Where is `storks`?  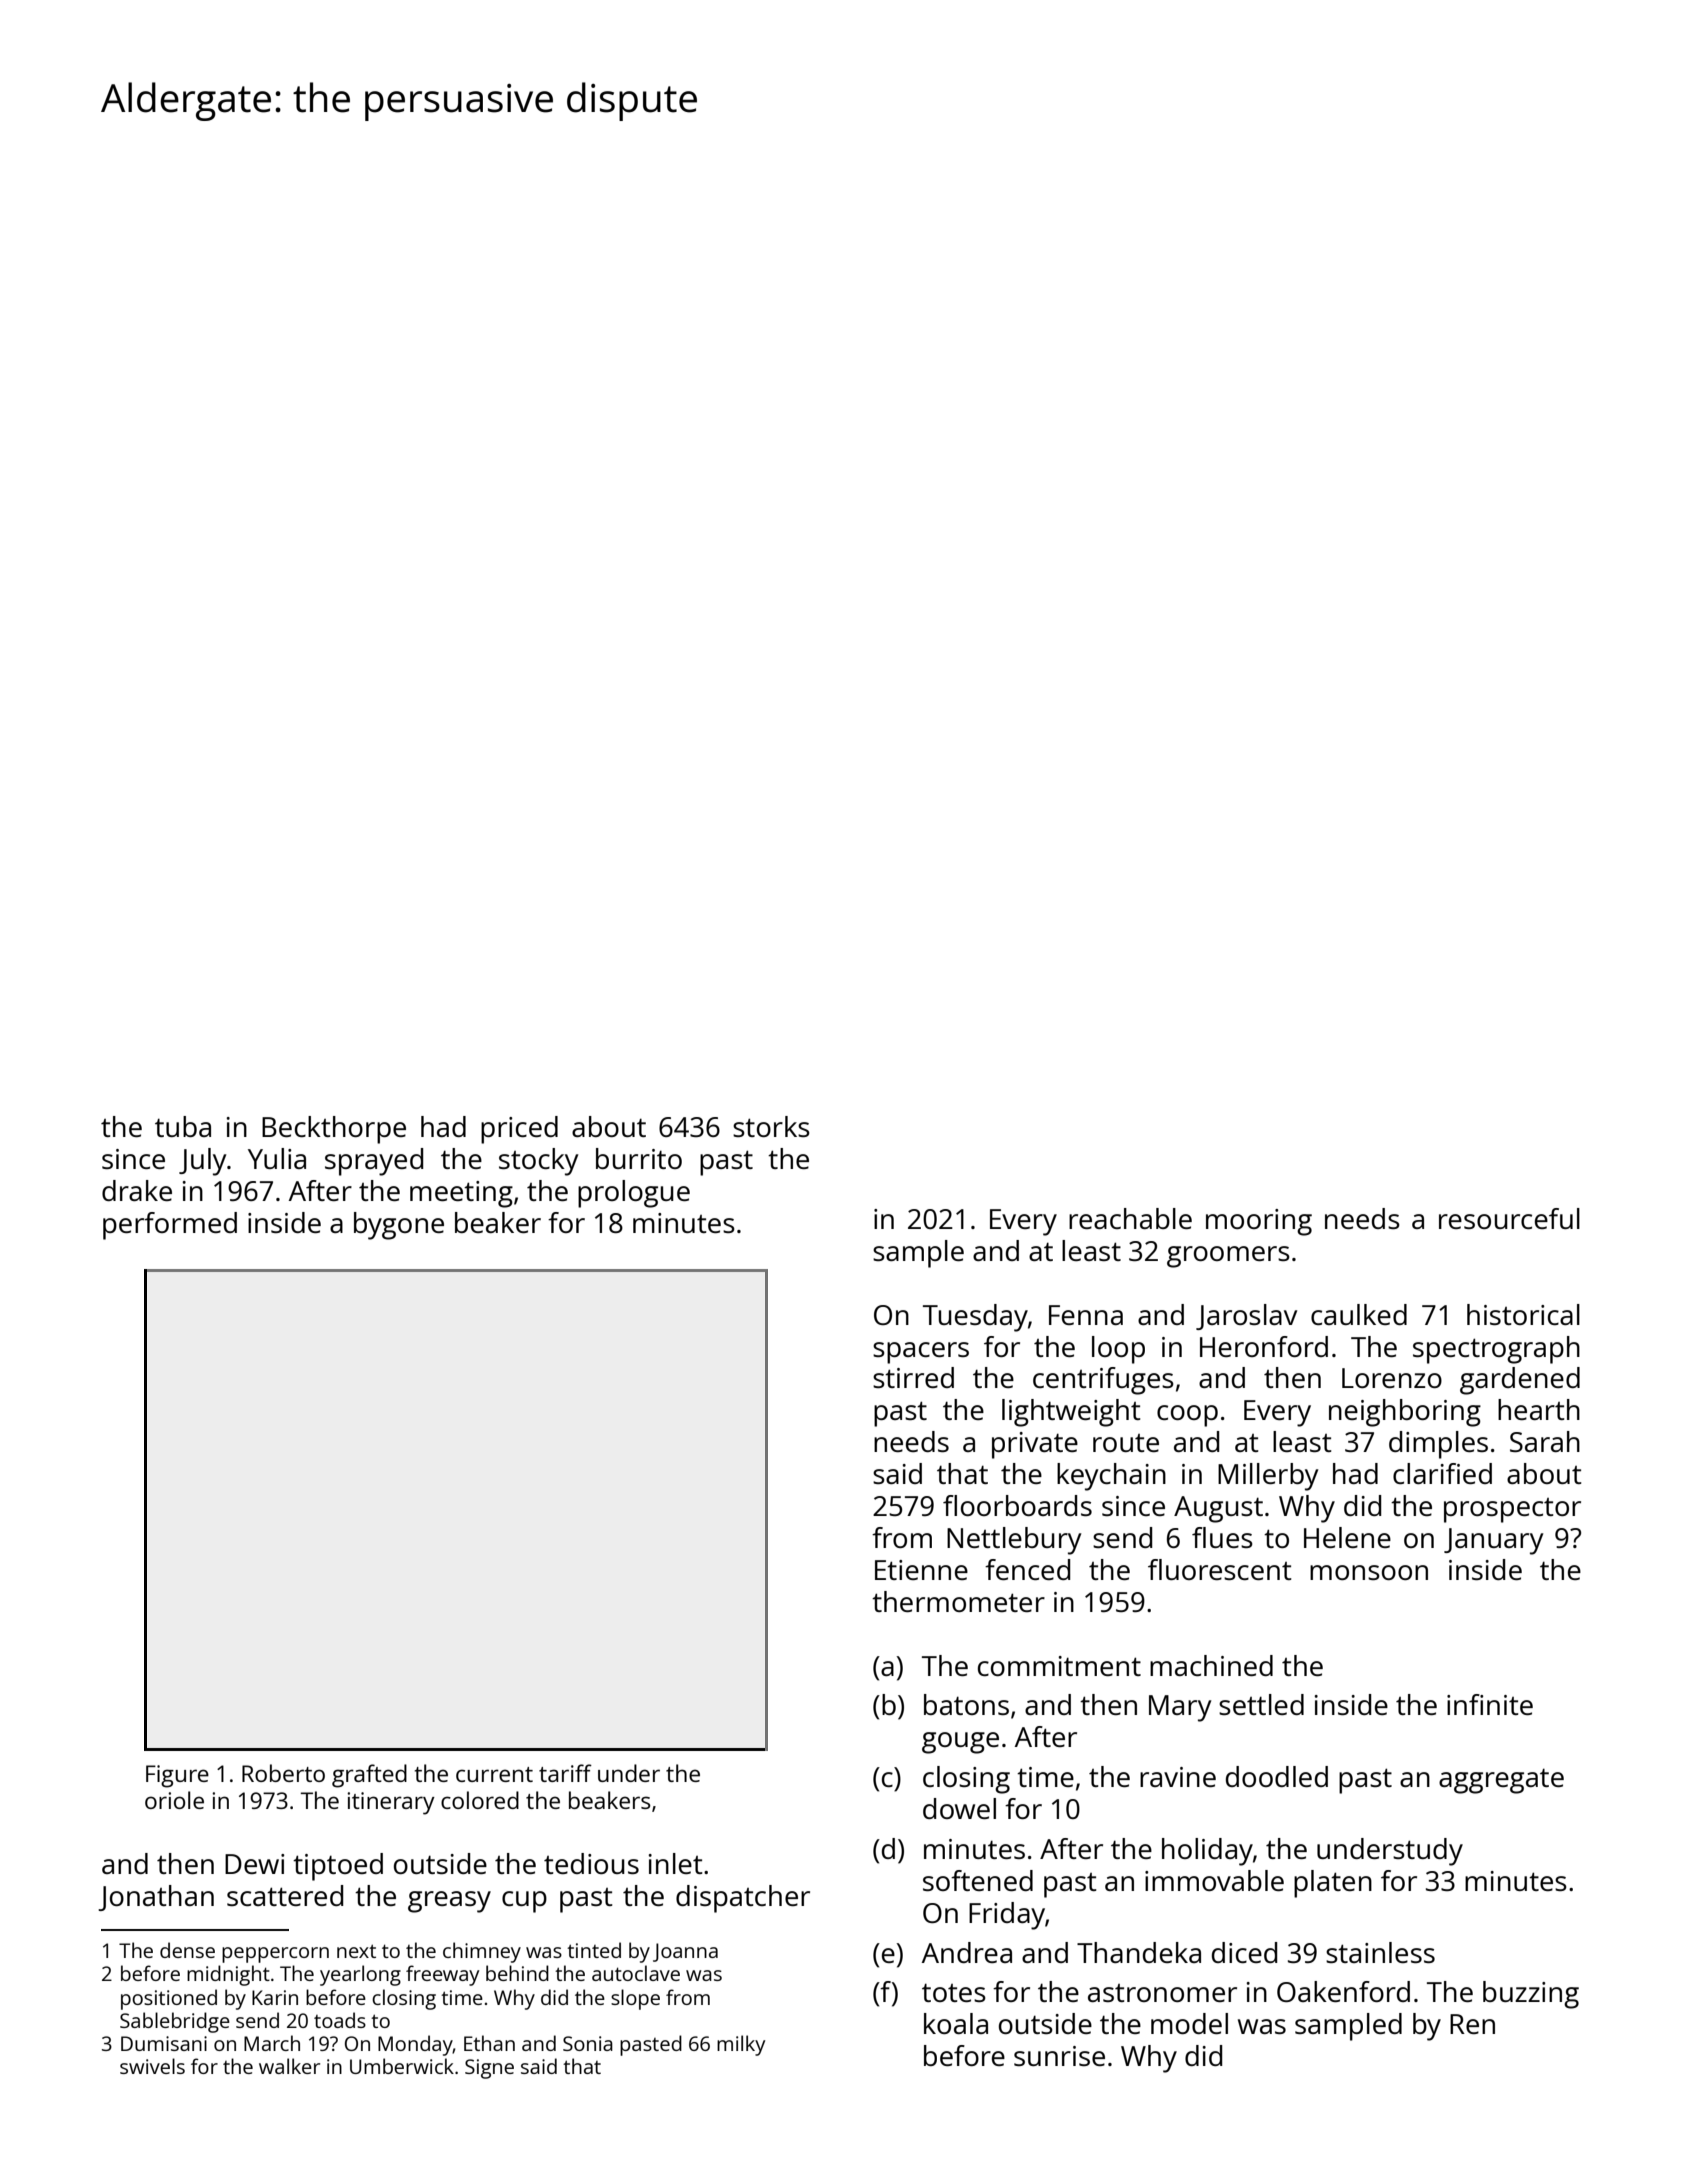
storks is located at coordinates (771, 1126).
